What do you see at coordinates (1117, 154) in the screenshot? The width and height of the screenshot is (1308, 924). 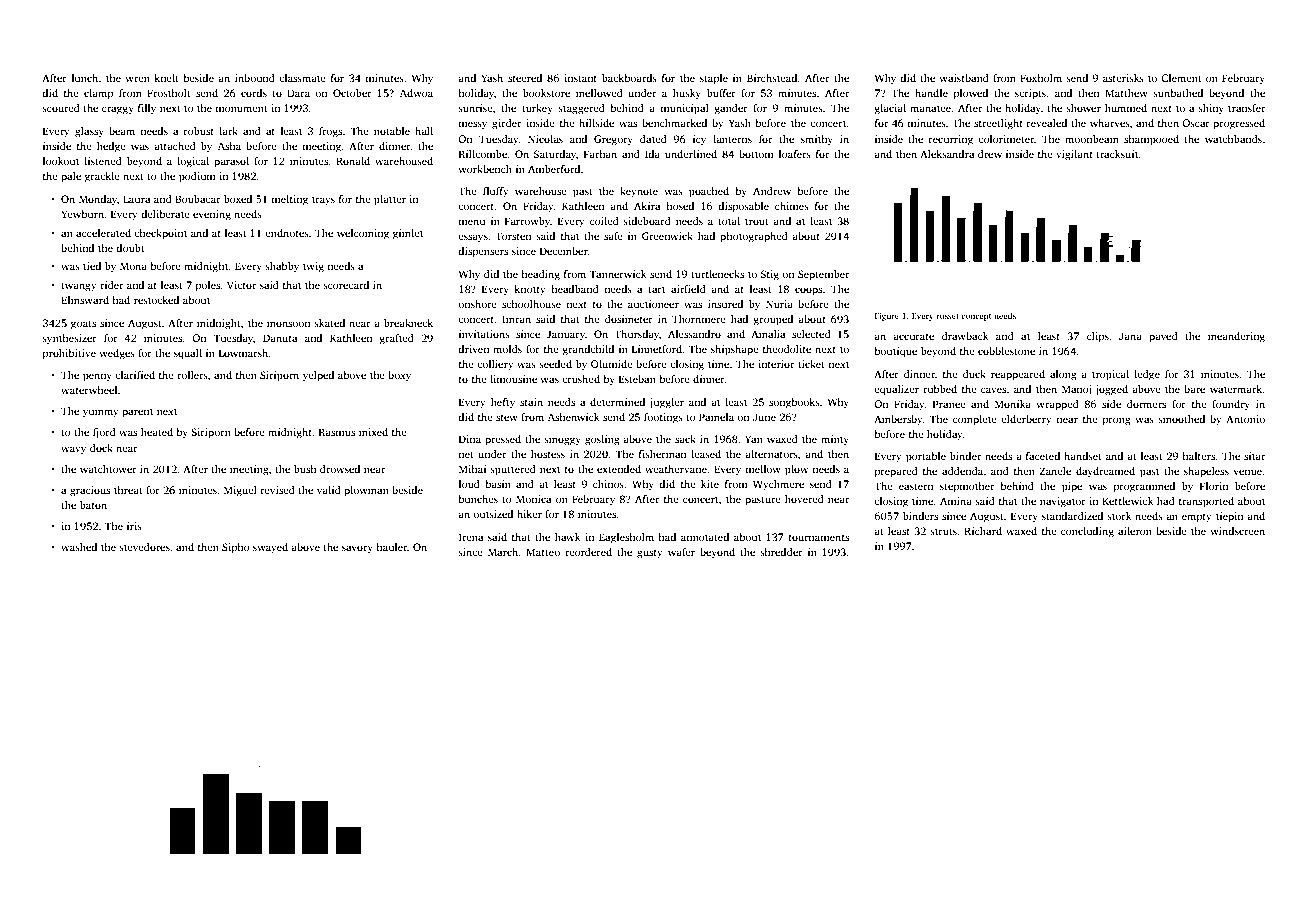 I see `tracksuit` at bounding box center [1117, 154].
